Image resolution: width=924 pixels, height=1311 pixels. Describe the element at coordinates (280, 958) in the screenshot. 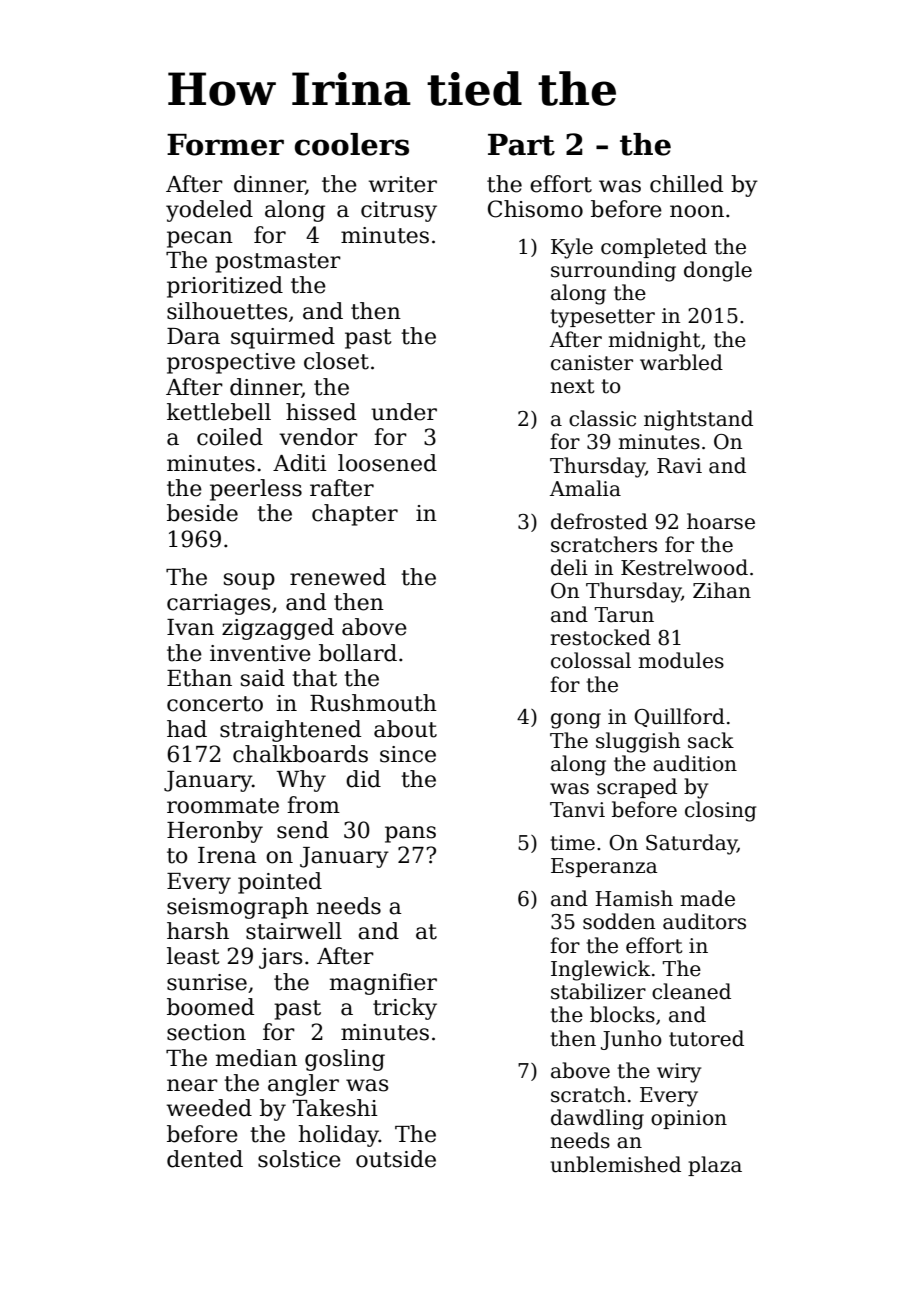

I see `jars` at that location.
